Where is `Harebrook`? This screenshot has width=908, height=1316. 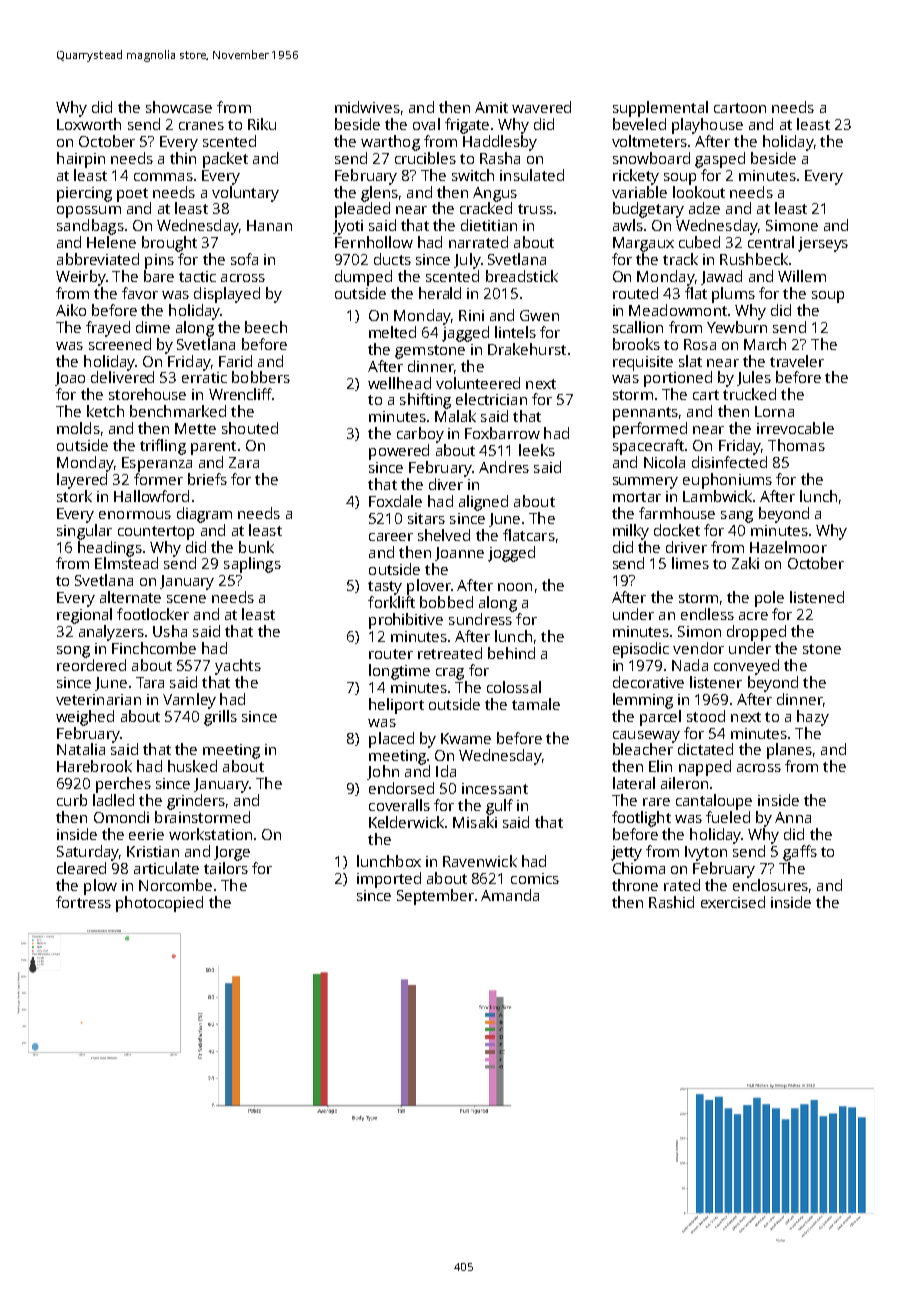 Harebrook is located at coordinates (94, 766).
